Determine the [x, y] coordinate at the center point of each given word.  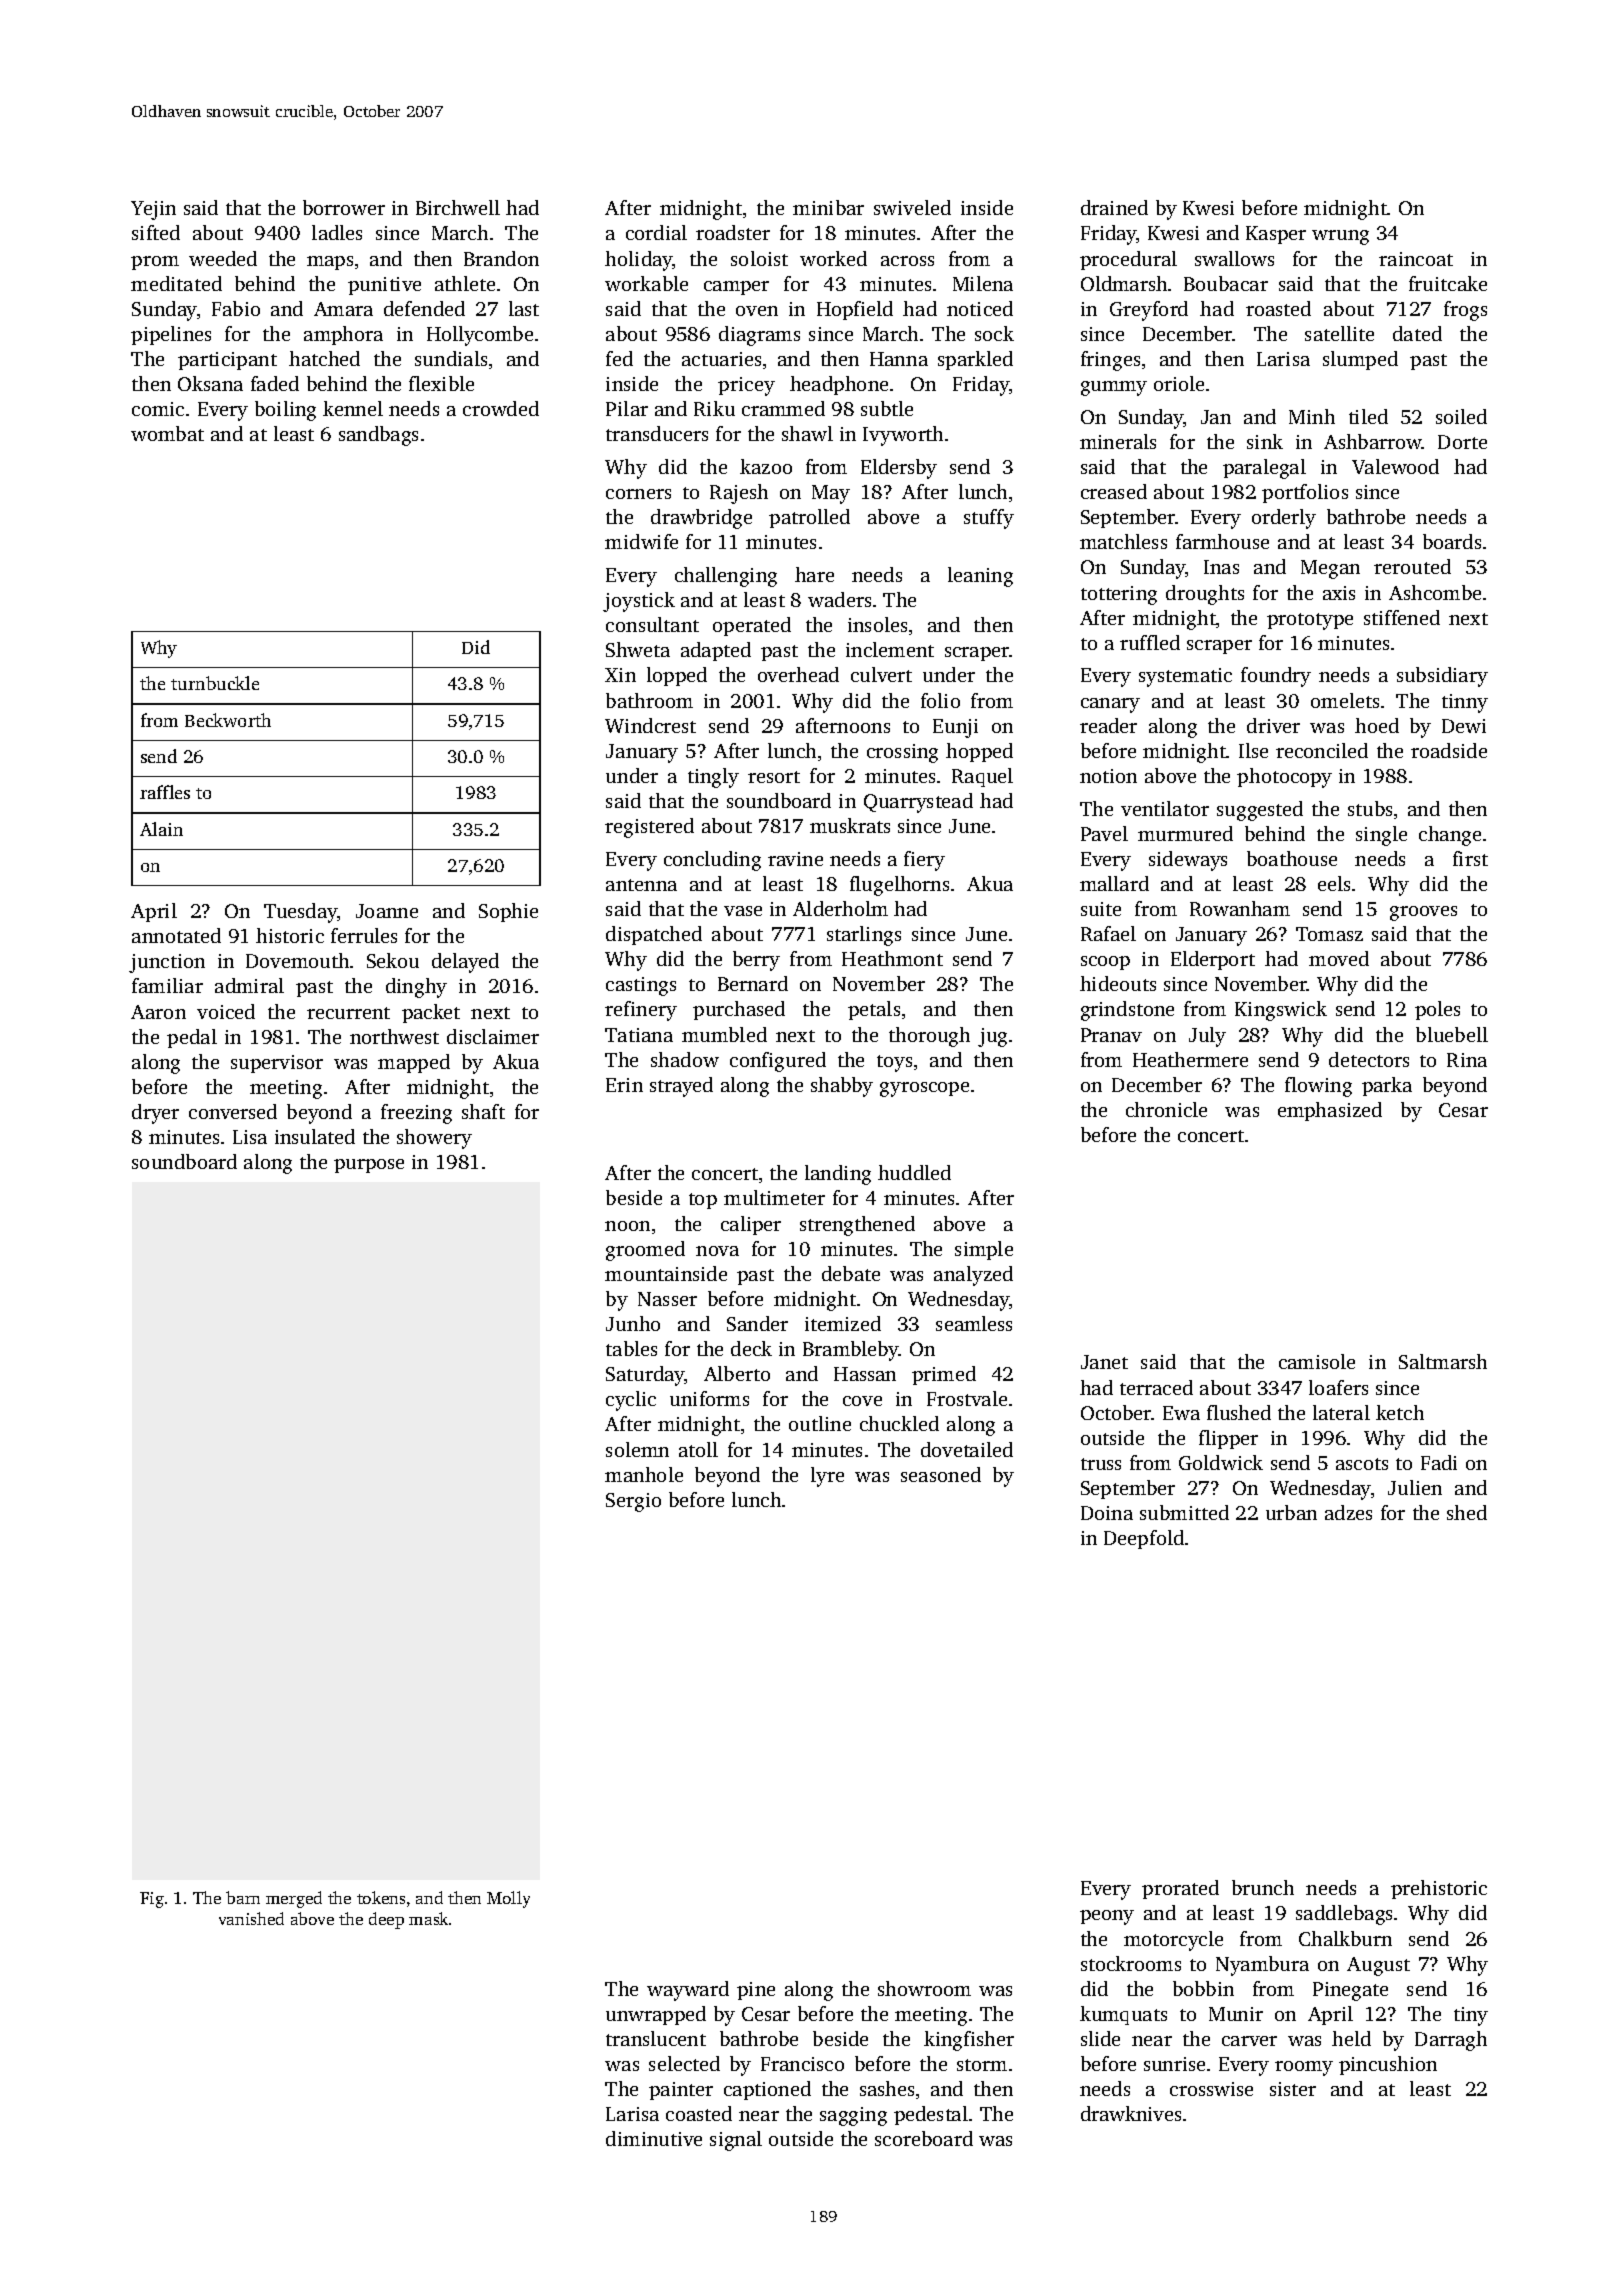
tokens [381, 1897]
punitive [384, 286]
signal [736, 2141]
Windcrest [650, 725]
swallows [1234, 258]
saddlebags [1344, 1915]
